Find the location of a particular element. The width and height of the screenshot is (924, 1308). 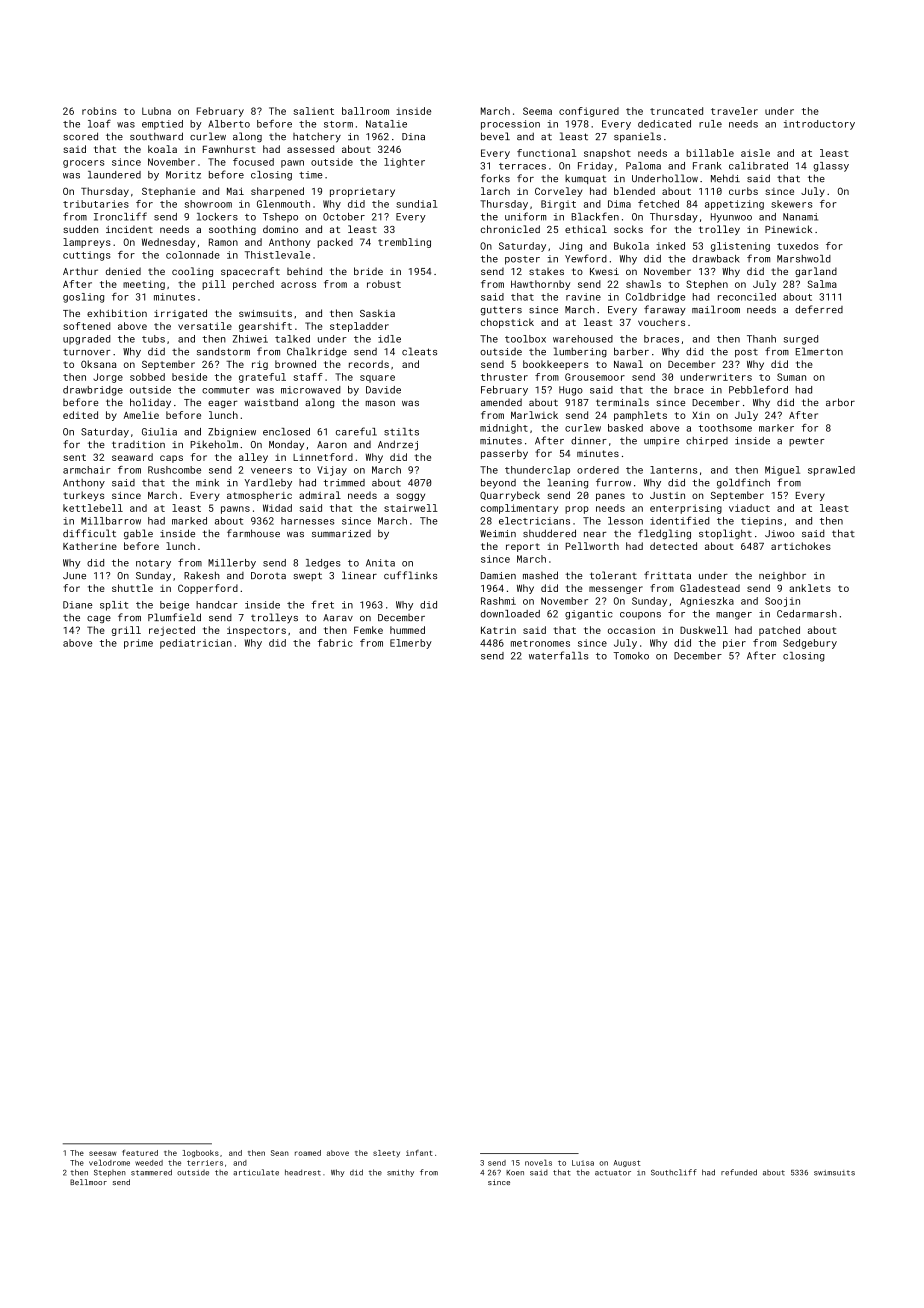

Sedgebury is located at coordinates (810, 644).
